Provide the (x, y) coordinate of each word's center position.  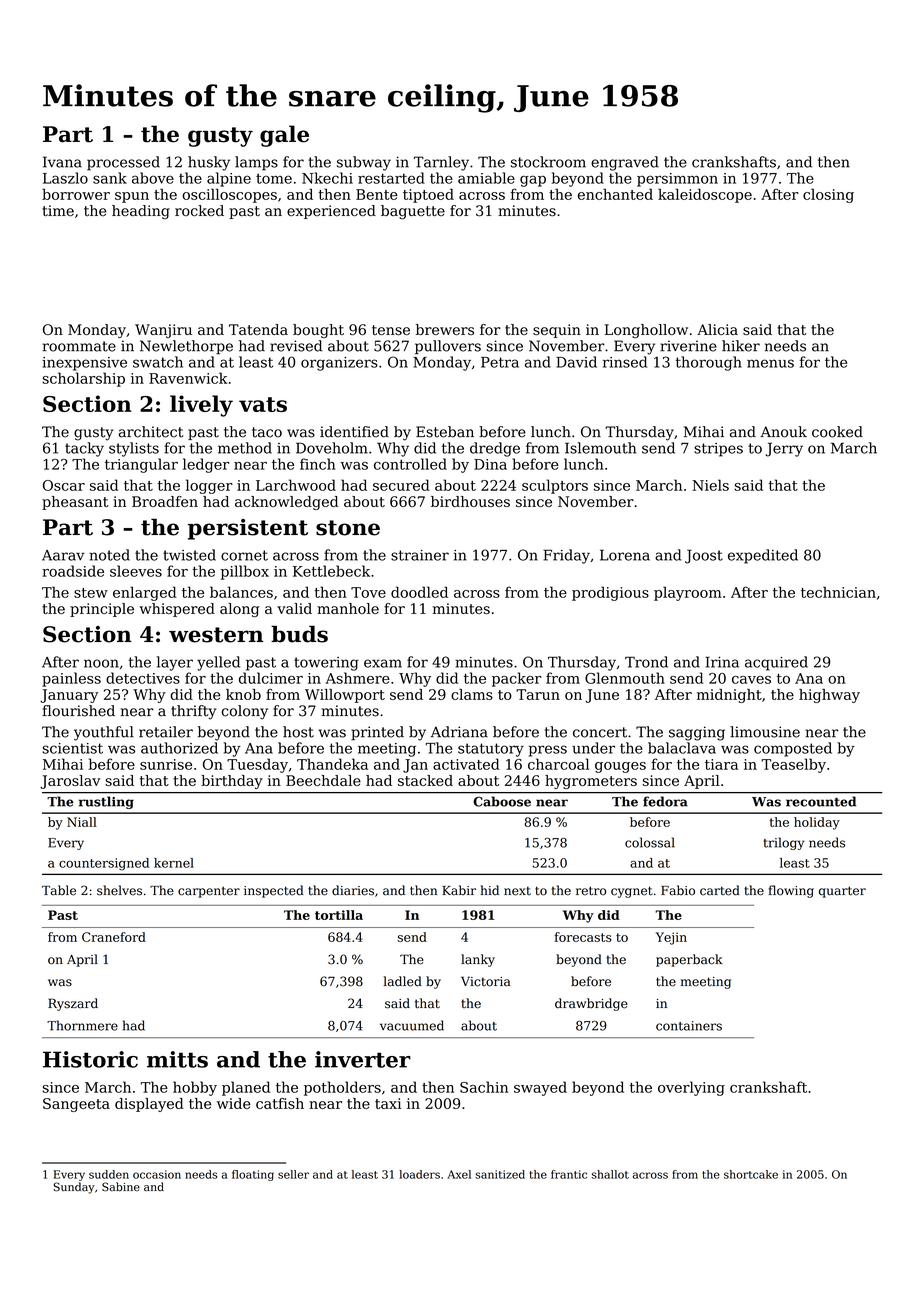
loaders (419, 1174)
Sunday (74, 1188)
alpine (229, 179)
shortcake (751, 1174)
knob (243, 694)
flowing (791, 891)
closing (828, 195)
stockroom (548, 162)
